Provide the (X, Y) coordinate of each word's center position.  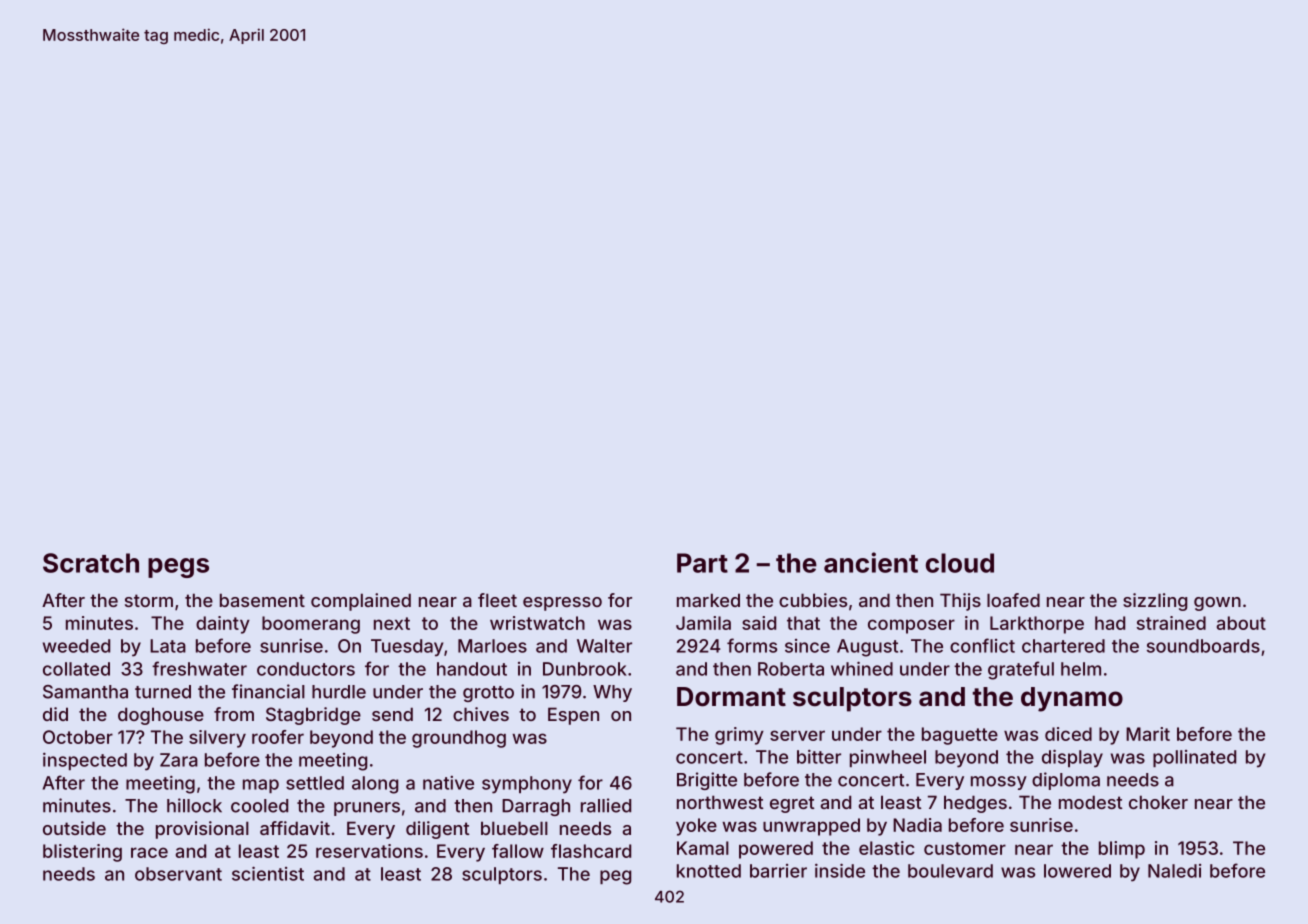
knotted (709, 871)
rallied (606, 805)
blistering (82, 853)
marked (708, 600)
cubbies (813, 600)
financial (268, 691)
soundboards (1203, 646)
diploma (1066, 781)
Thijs (960, 602)
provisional (202, 830)
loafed (1013, 600)
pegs (178, 568)
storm (149, 600)
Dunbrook (585, 669)
